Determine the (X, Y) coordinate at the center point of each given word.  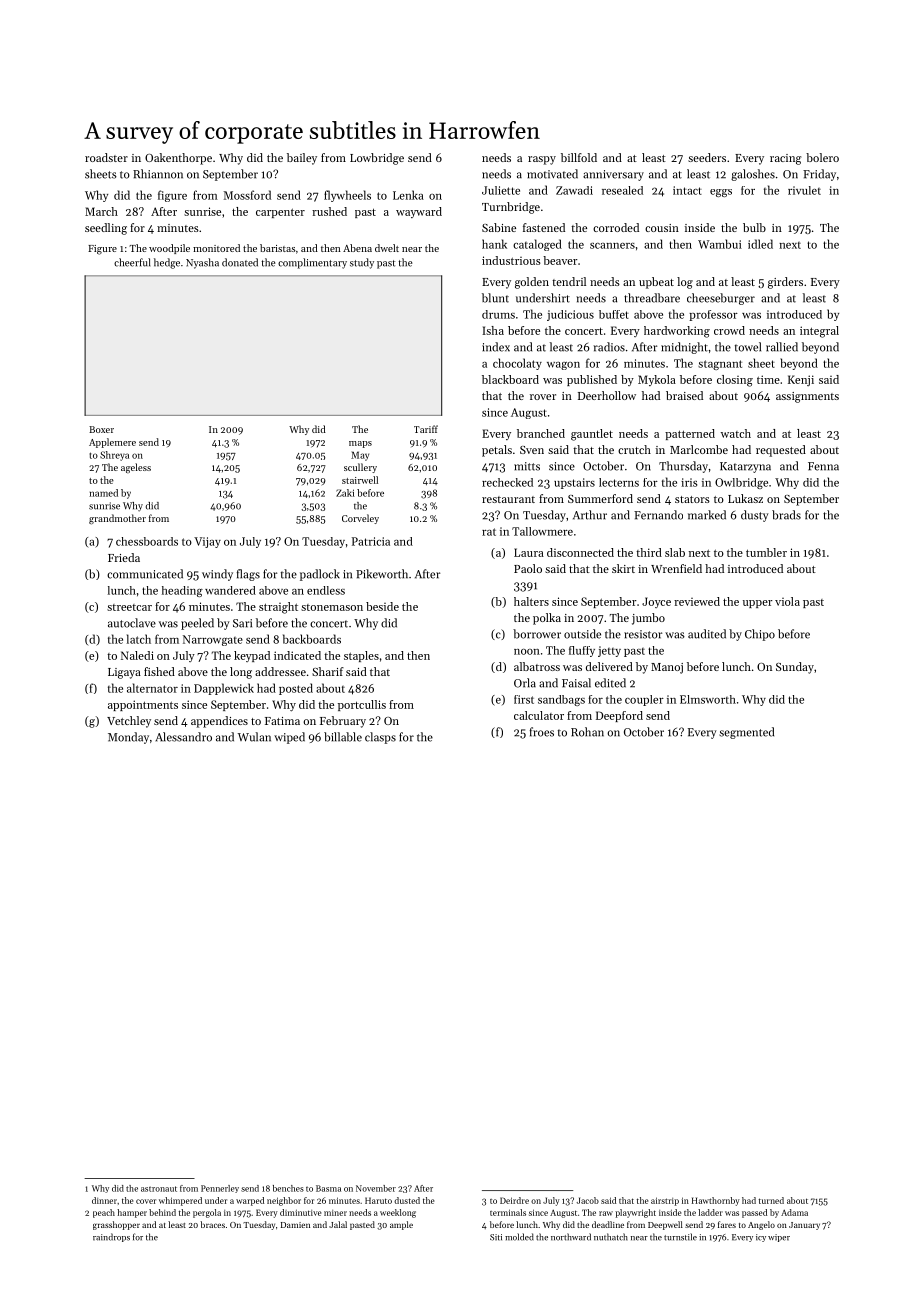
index (496, 347)
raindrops (111, 1237)
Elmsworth (708, 699)
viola (787, 601)
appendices (219, 722)
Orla (525, 683)
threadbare (652, 298)
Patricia (371, 541)
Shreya (114, 456)
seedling (106, 229)
